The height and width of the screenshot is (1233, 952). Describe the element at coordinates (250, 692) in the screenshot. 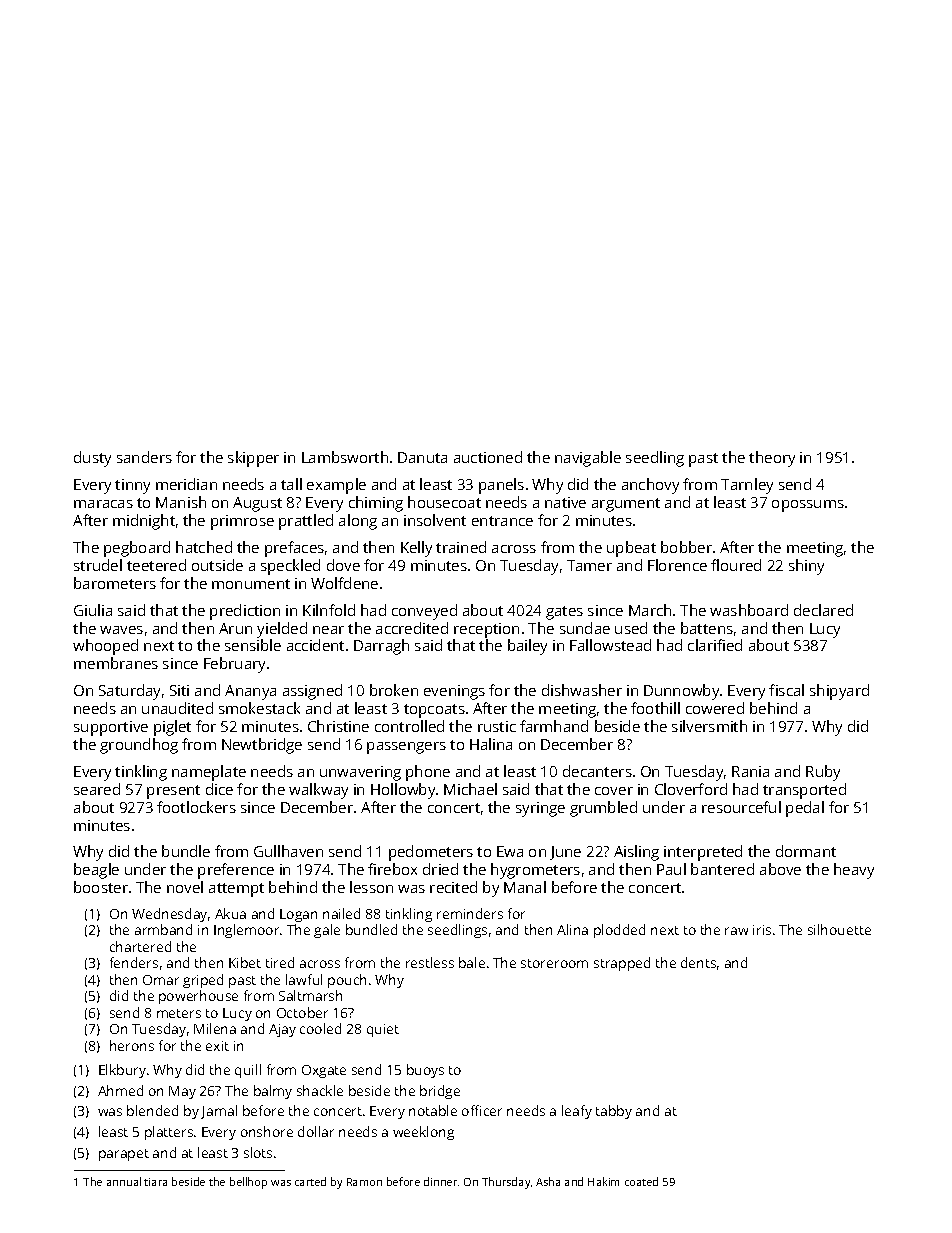

I see `Ananya` at that location.
